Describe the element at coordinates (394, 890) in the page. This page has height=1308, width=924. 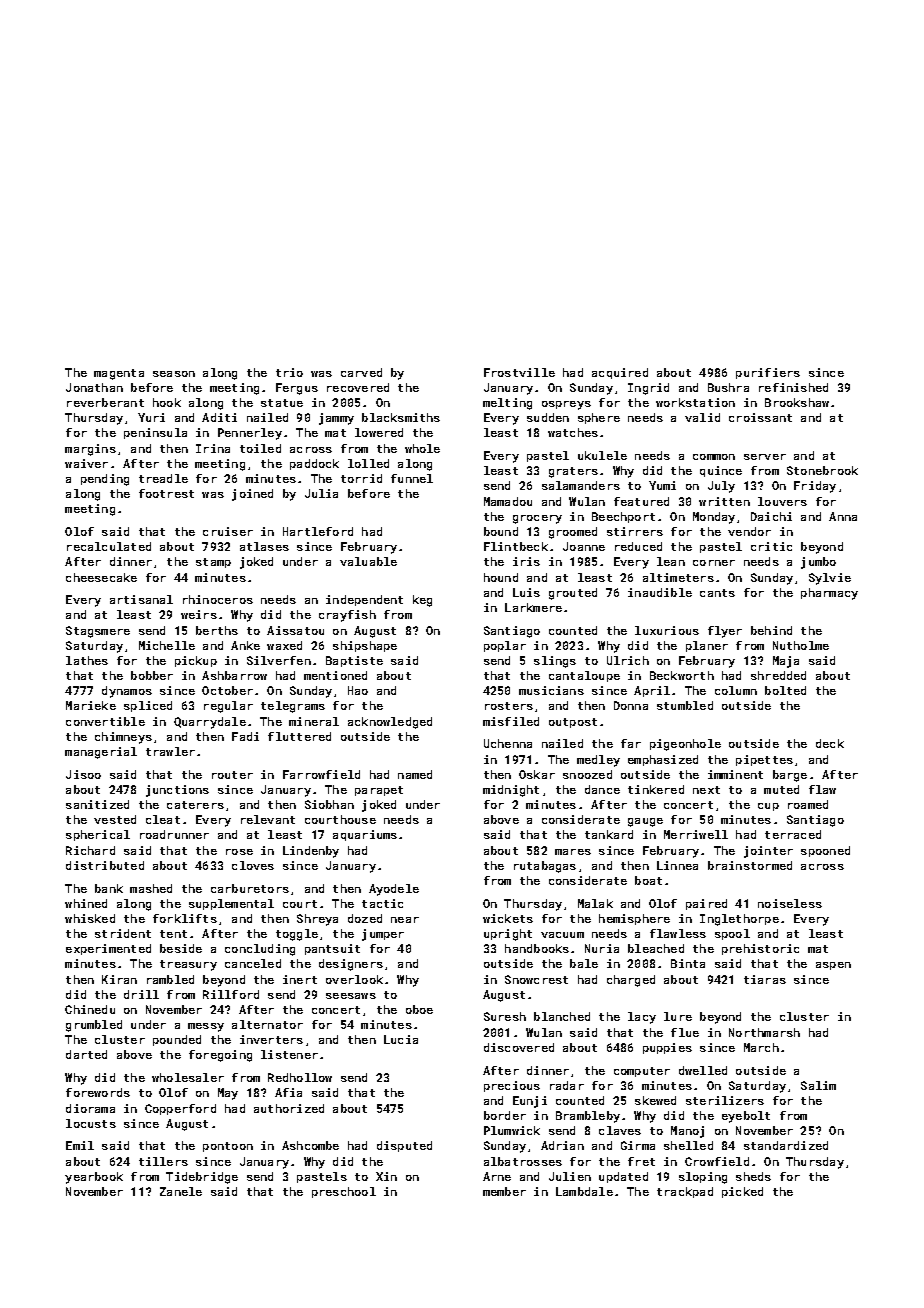
I see `Ayodele` at that location.
